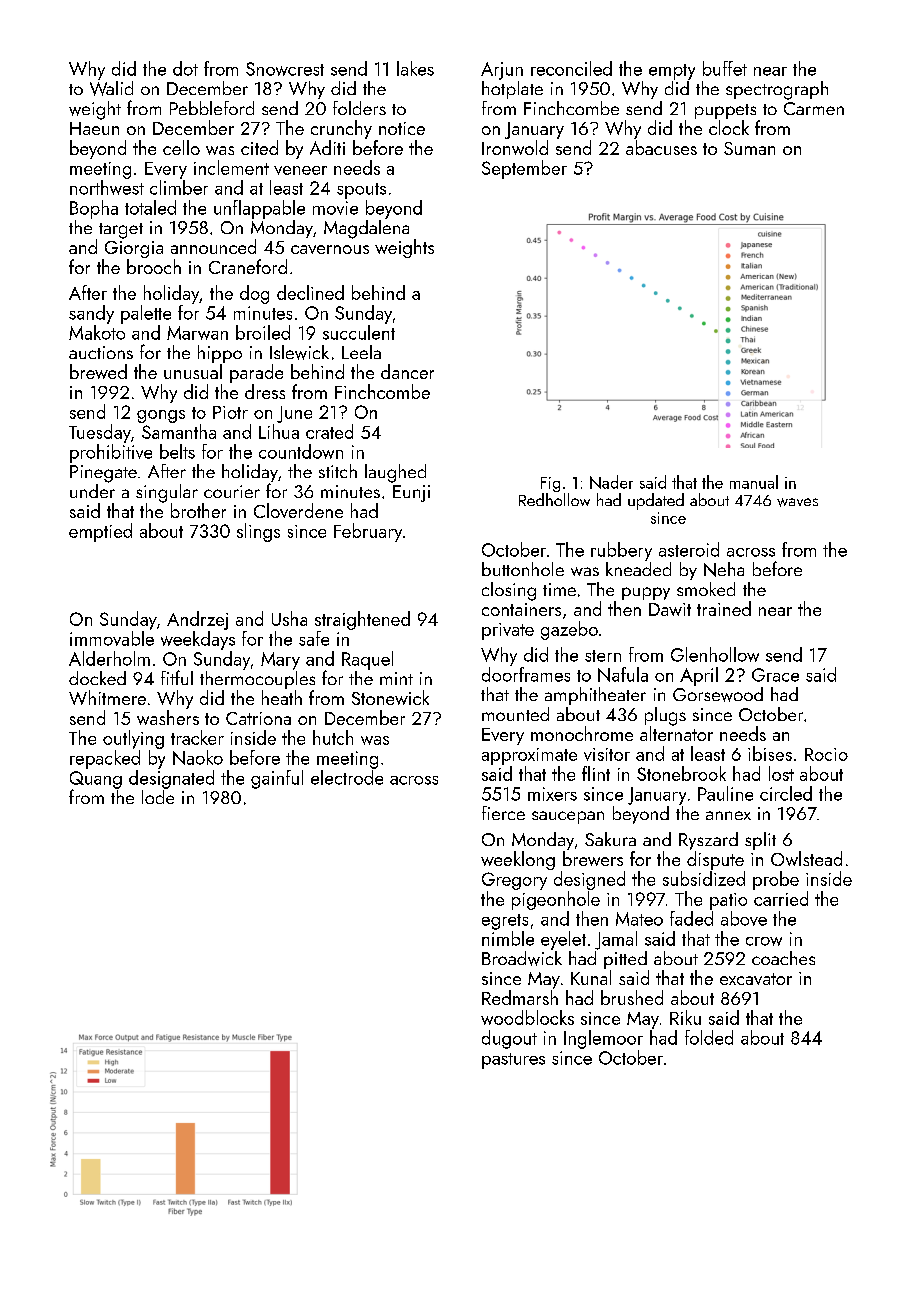 This page has width=924, height=1311. What do you see at coordinates (265, 391) in the page?
I see `dress` at bounding box center [265, 391].
